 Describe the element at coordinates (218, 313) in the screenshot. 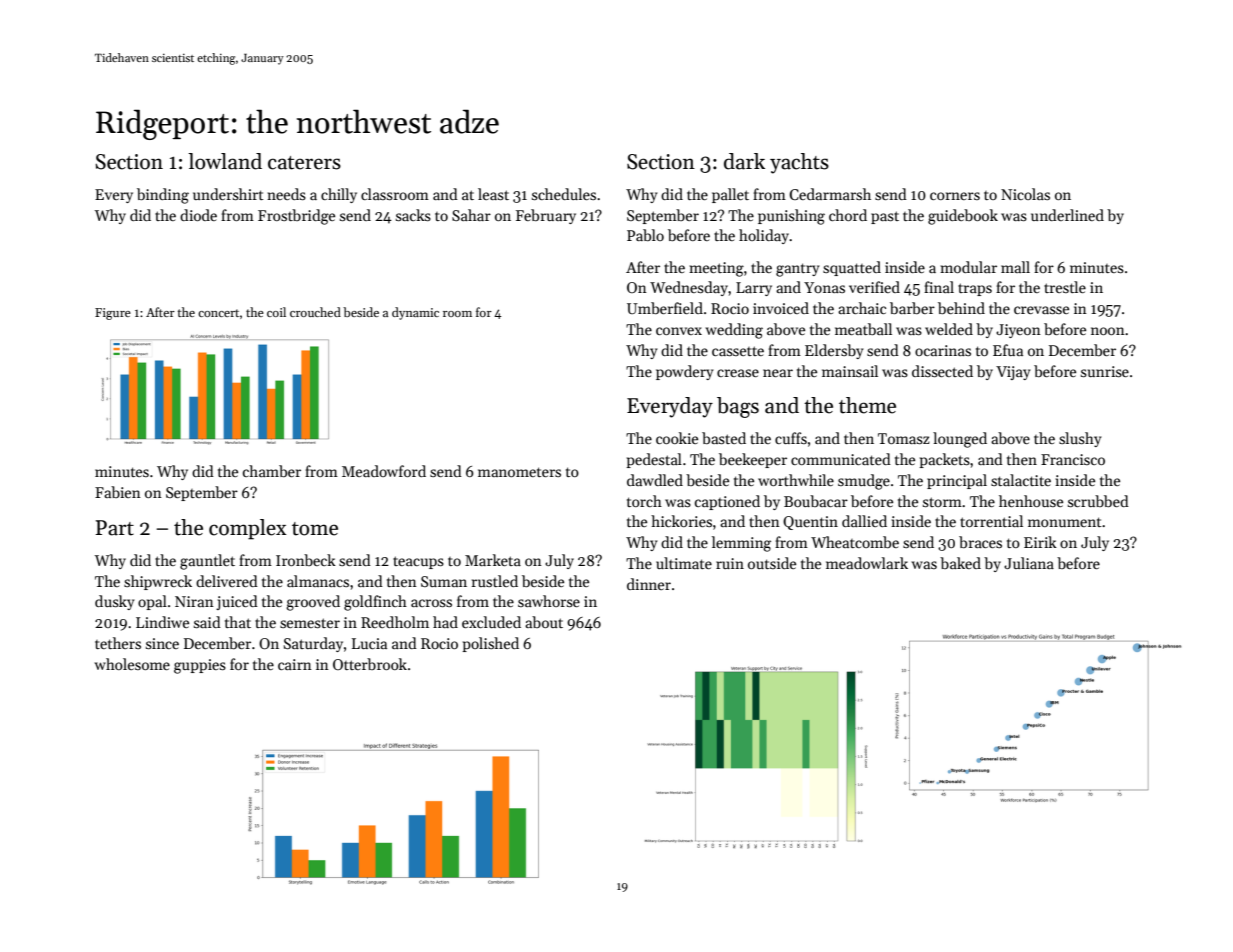

I see `concert` at that location.
